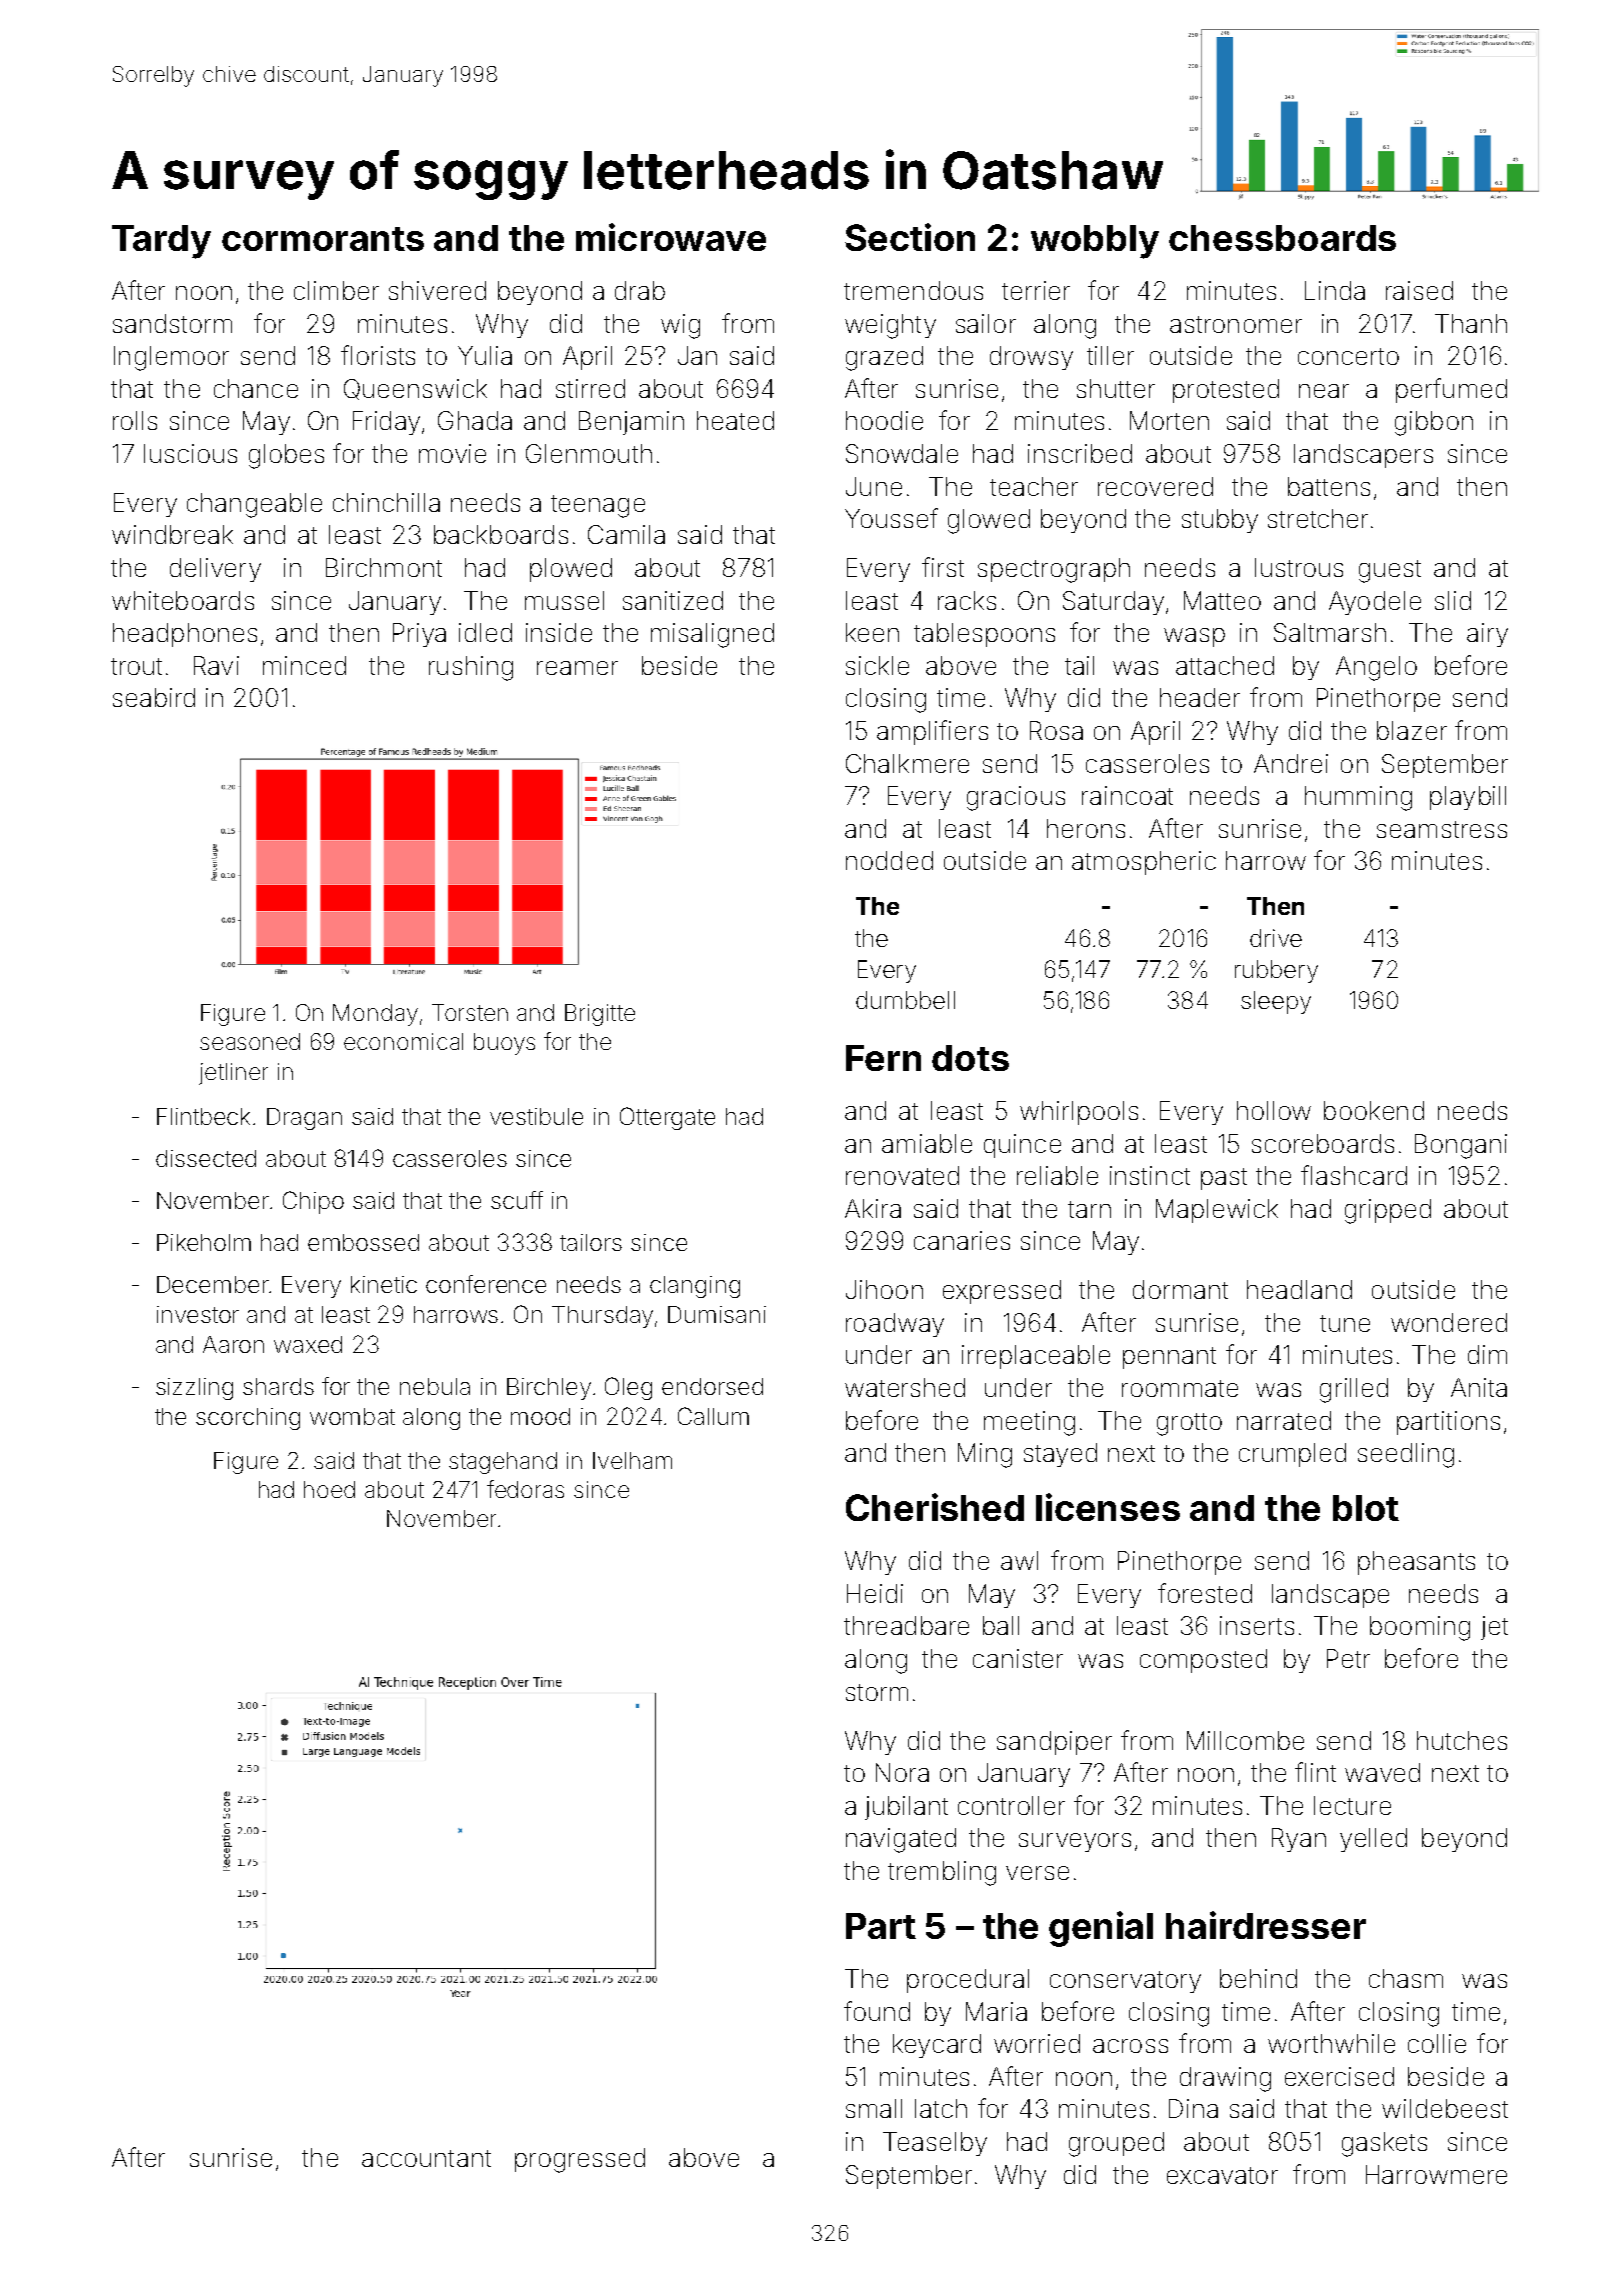  Describe the element at coordinates (1487, 635) in the image. I see `airy` at that location.
